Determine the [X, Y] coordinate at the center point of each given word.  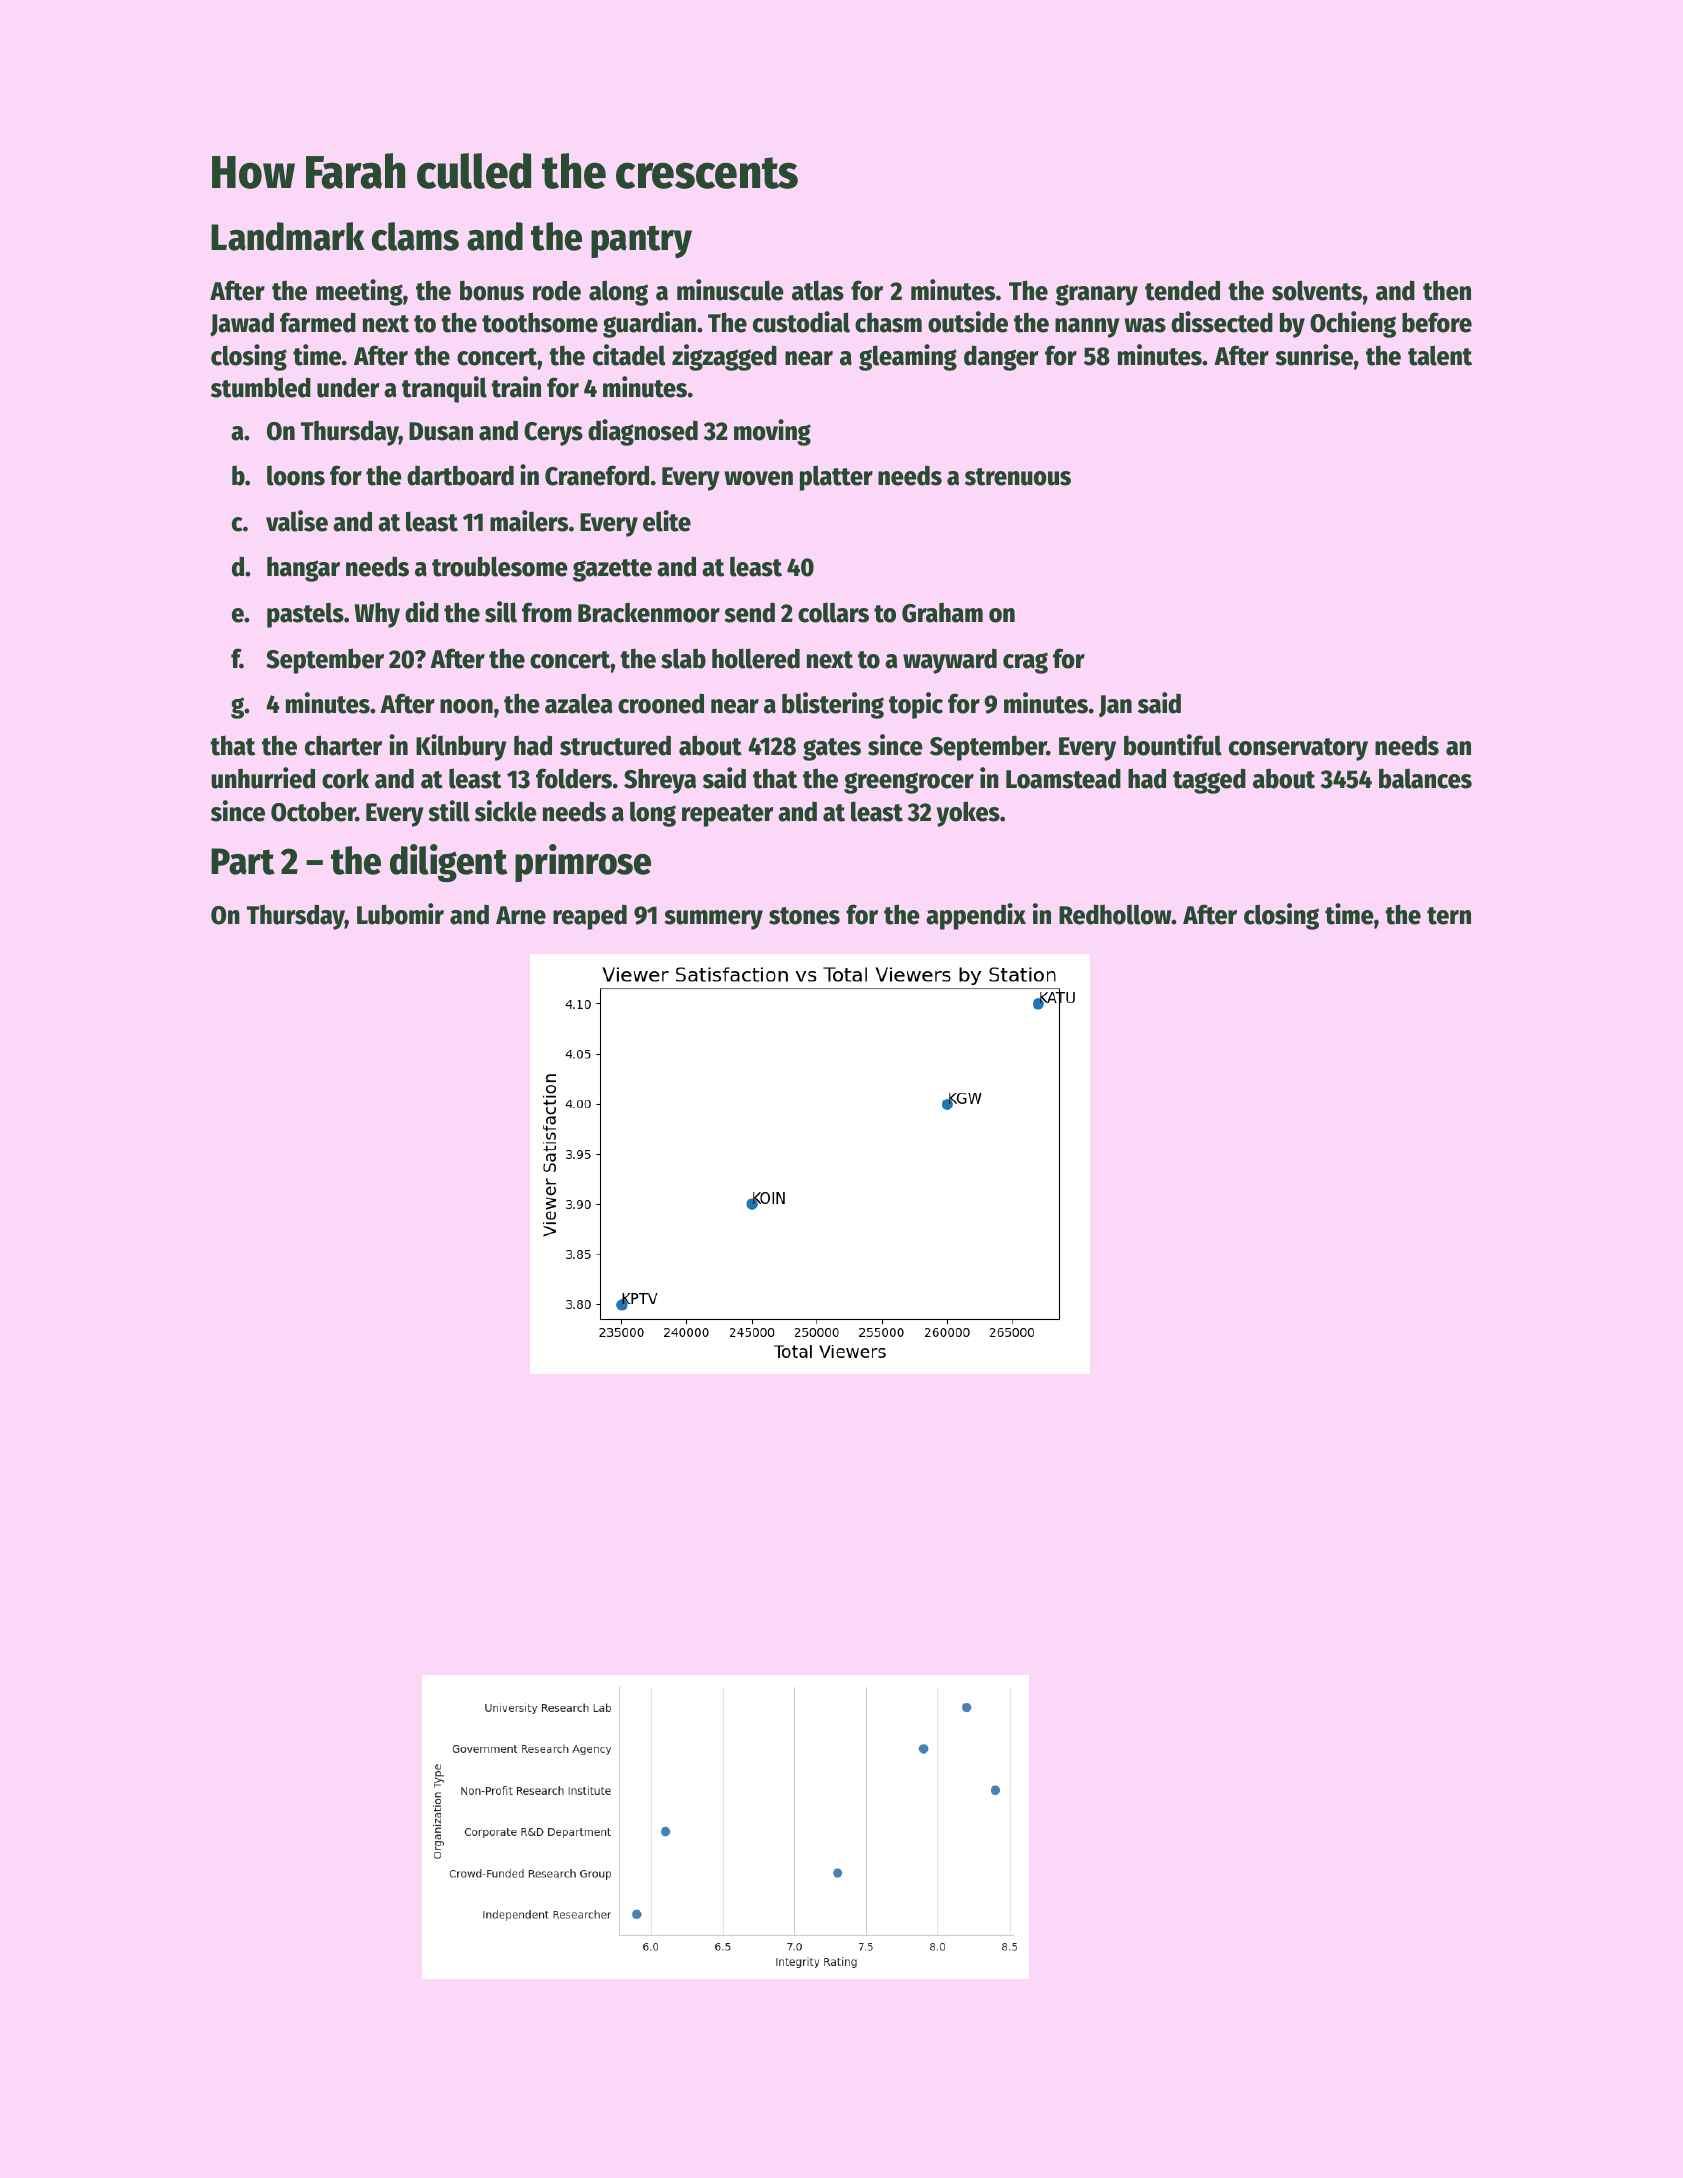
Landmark [288, 236]
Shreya [660, 781]
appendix [976, 916]
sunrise [1314, 355]
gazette [612, 570]
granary [1096, 295]
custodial [801, 322]
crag [1025, 663]
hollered [756, 658]
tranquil [444, 389]
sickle [506, 811]
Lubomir [400, 914]
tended [1182, 290]
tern [1449, 916]
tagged [1209, 781]
